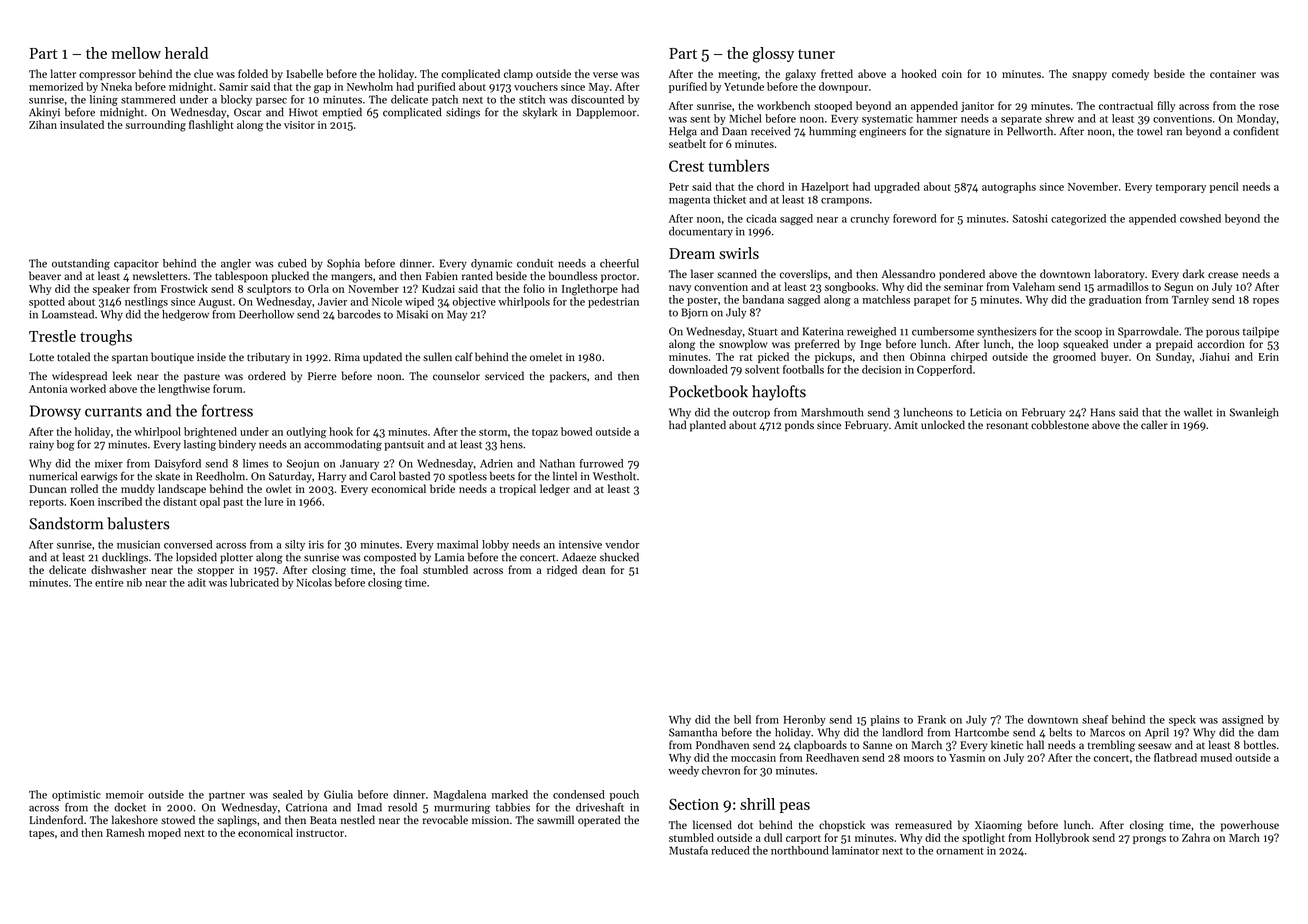 Image resolution: width=1308 pixels, height=924 pixels. I want to click on Nicolas, so click(314, 582).
